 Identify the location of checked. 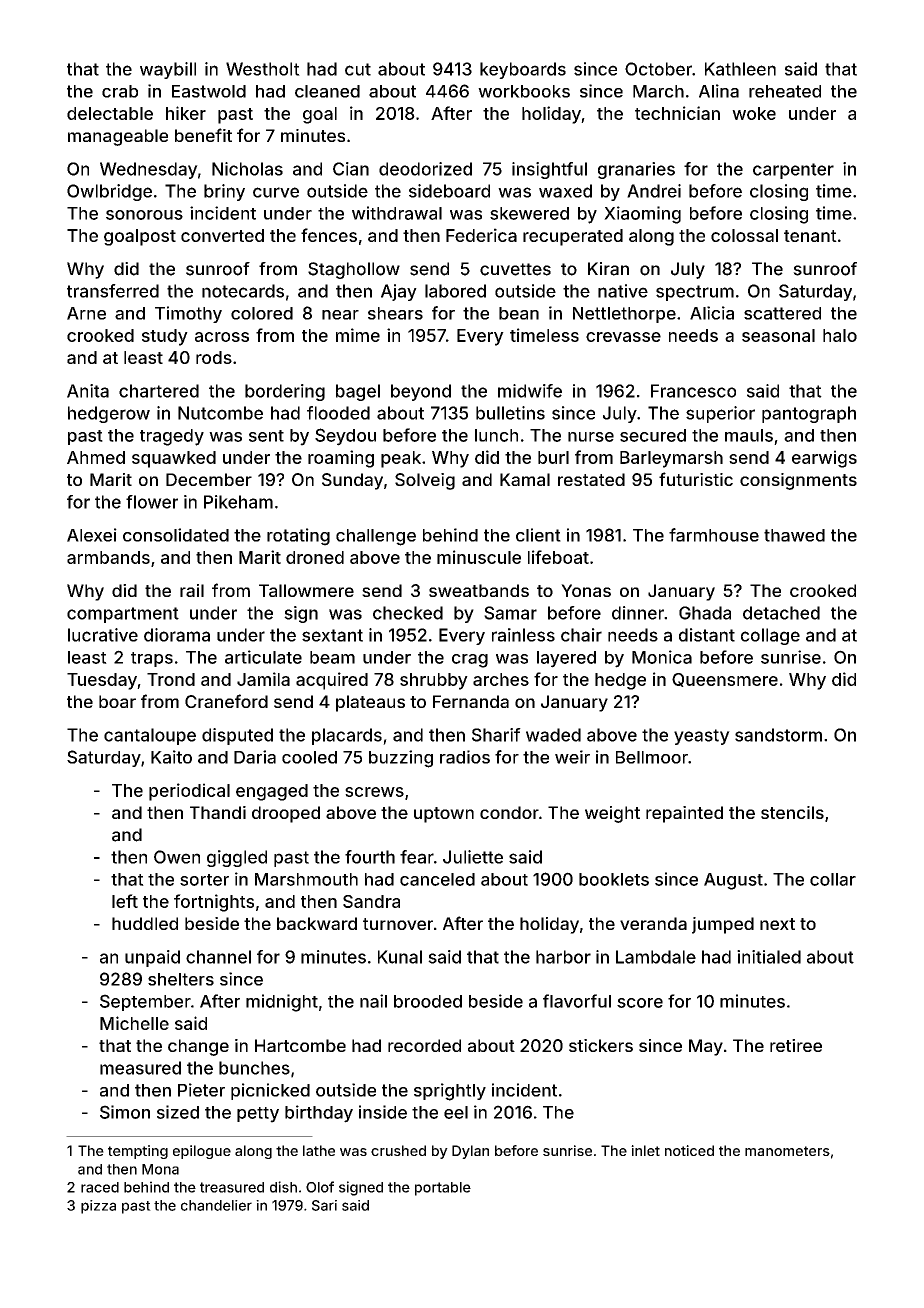
(408, 613).
